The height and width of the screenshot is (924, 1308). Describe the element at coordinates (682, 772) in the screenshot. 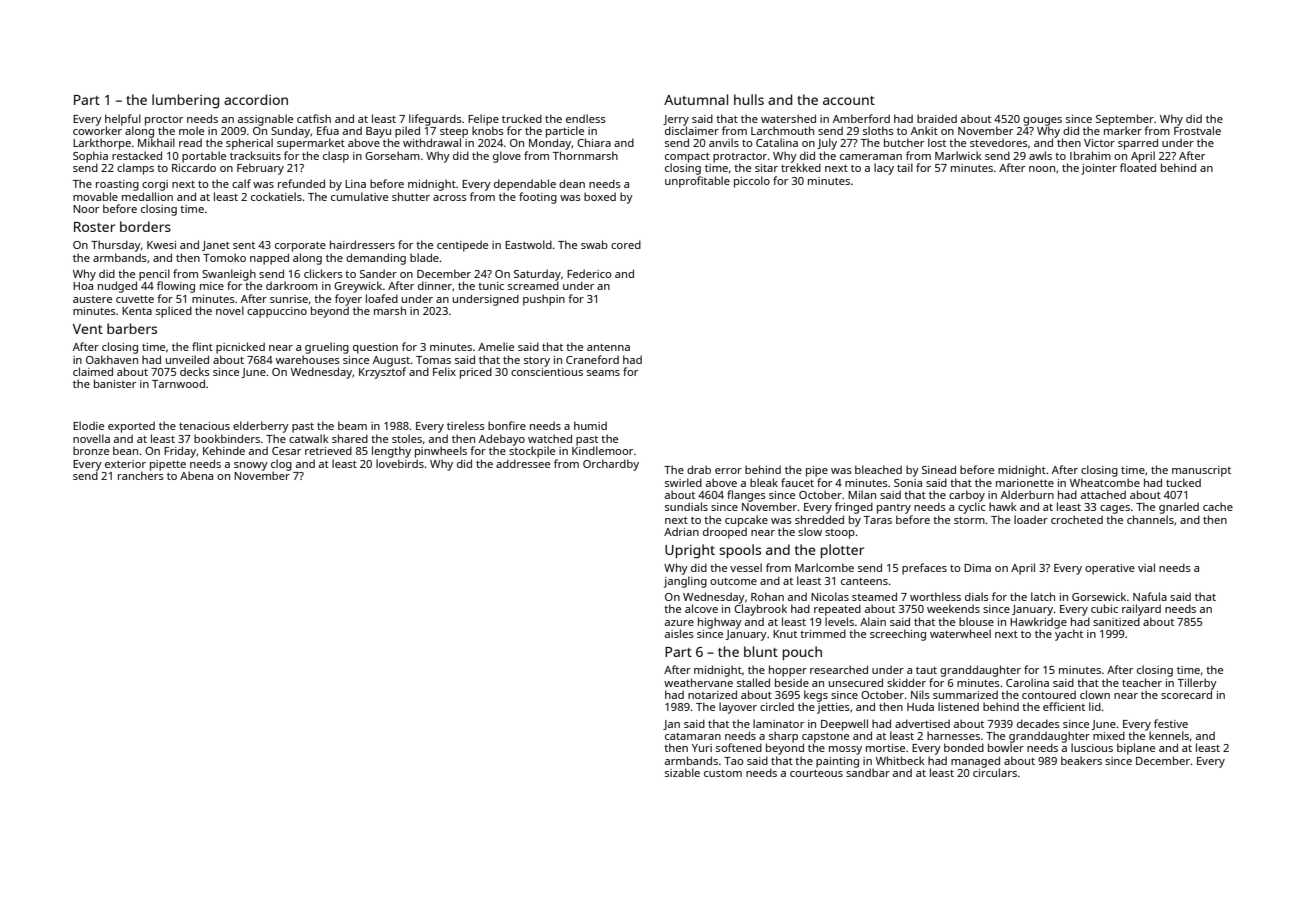

I see `sizable` at that location.
